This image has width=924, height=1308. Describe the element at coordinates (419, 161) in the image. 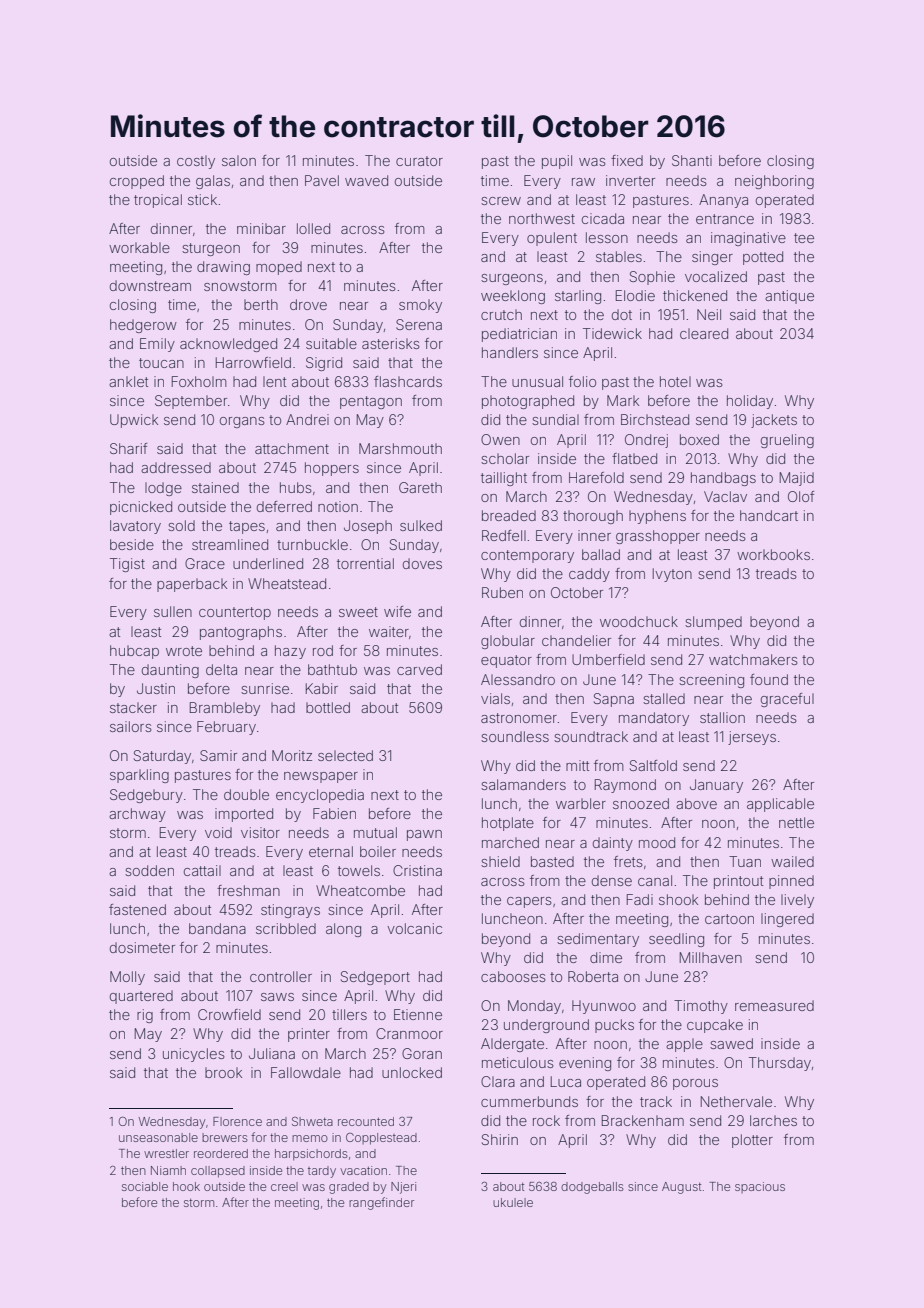

I see `curator` at that location.
